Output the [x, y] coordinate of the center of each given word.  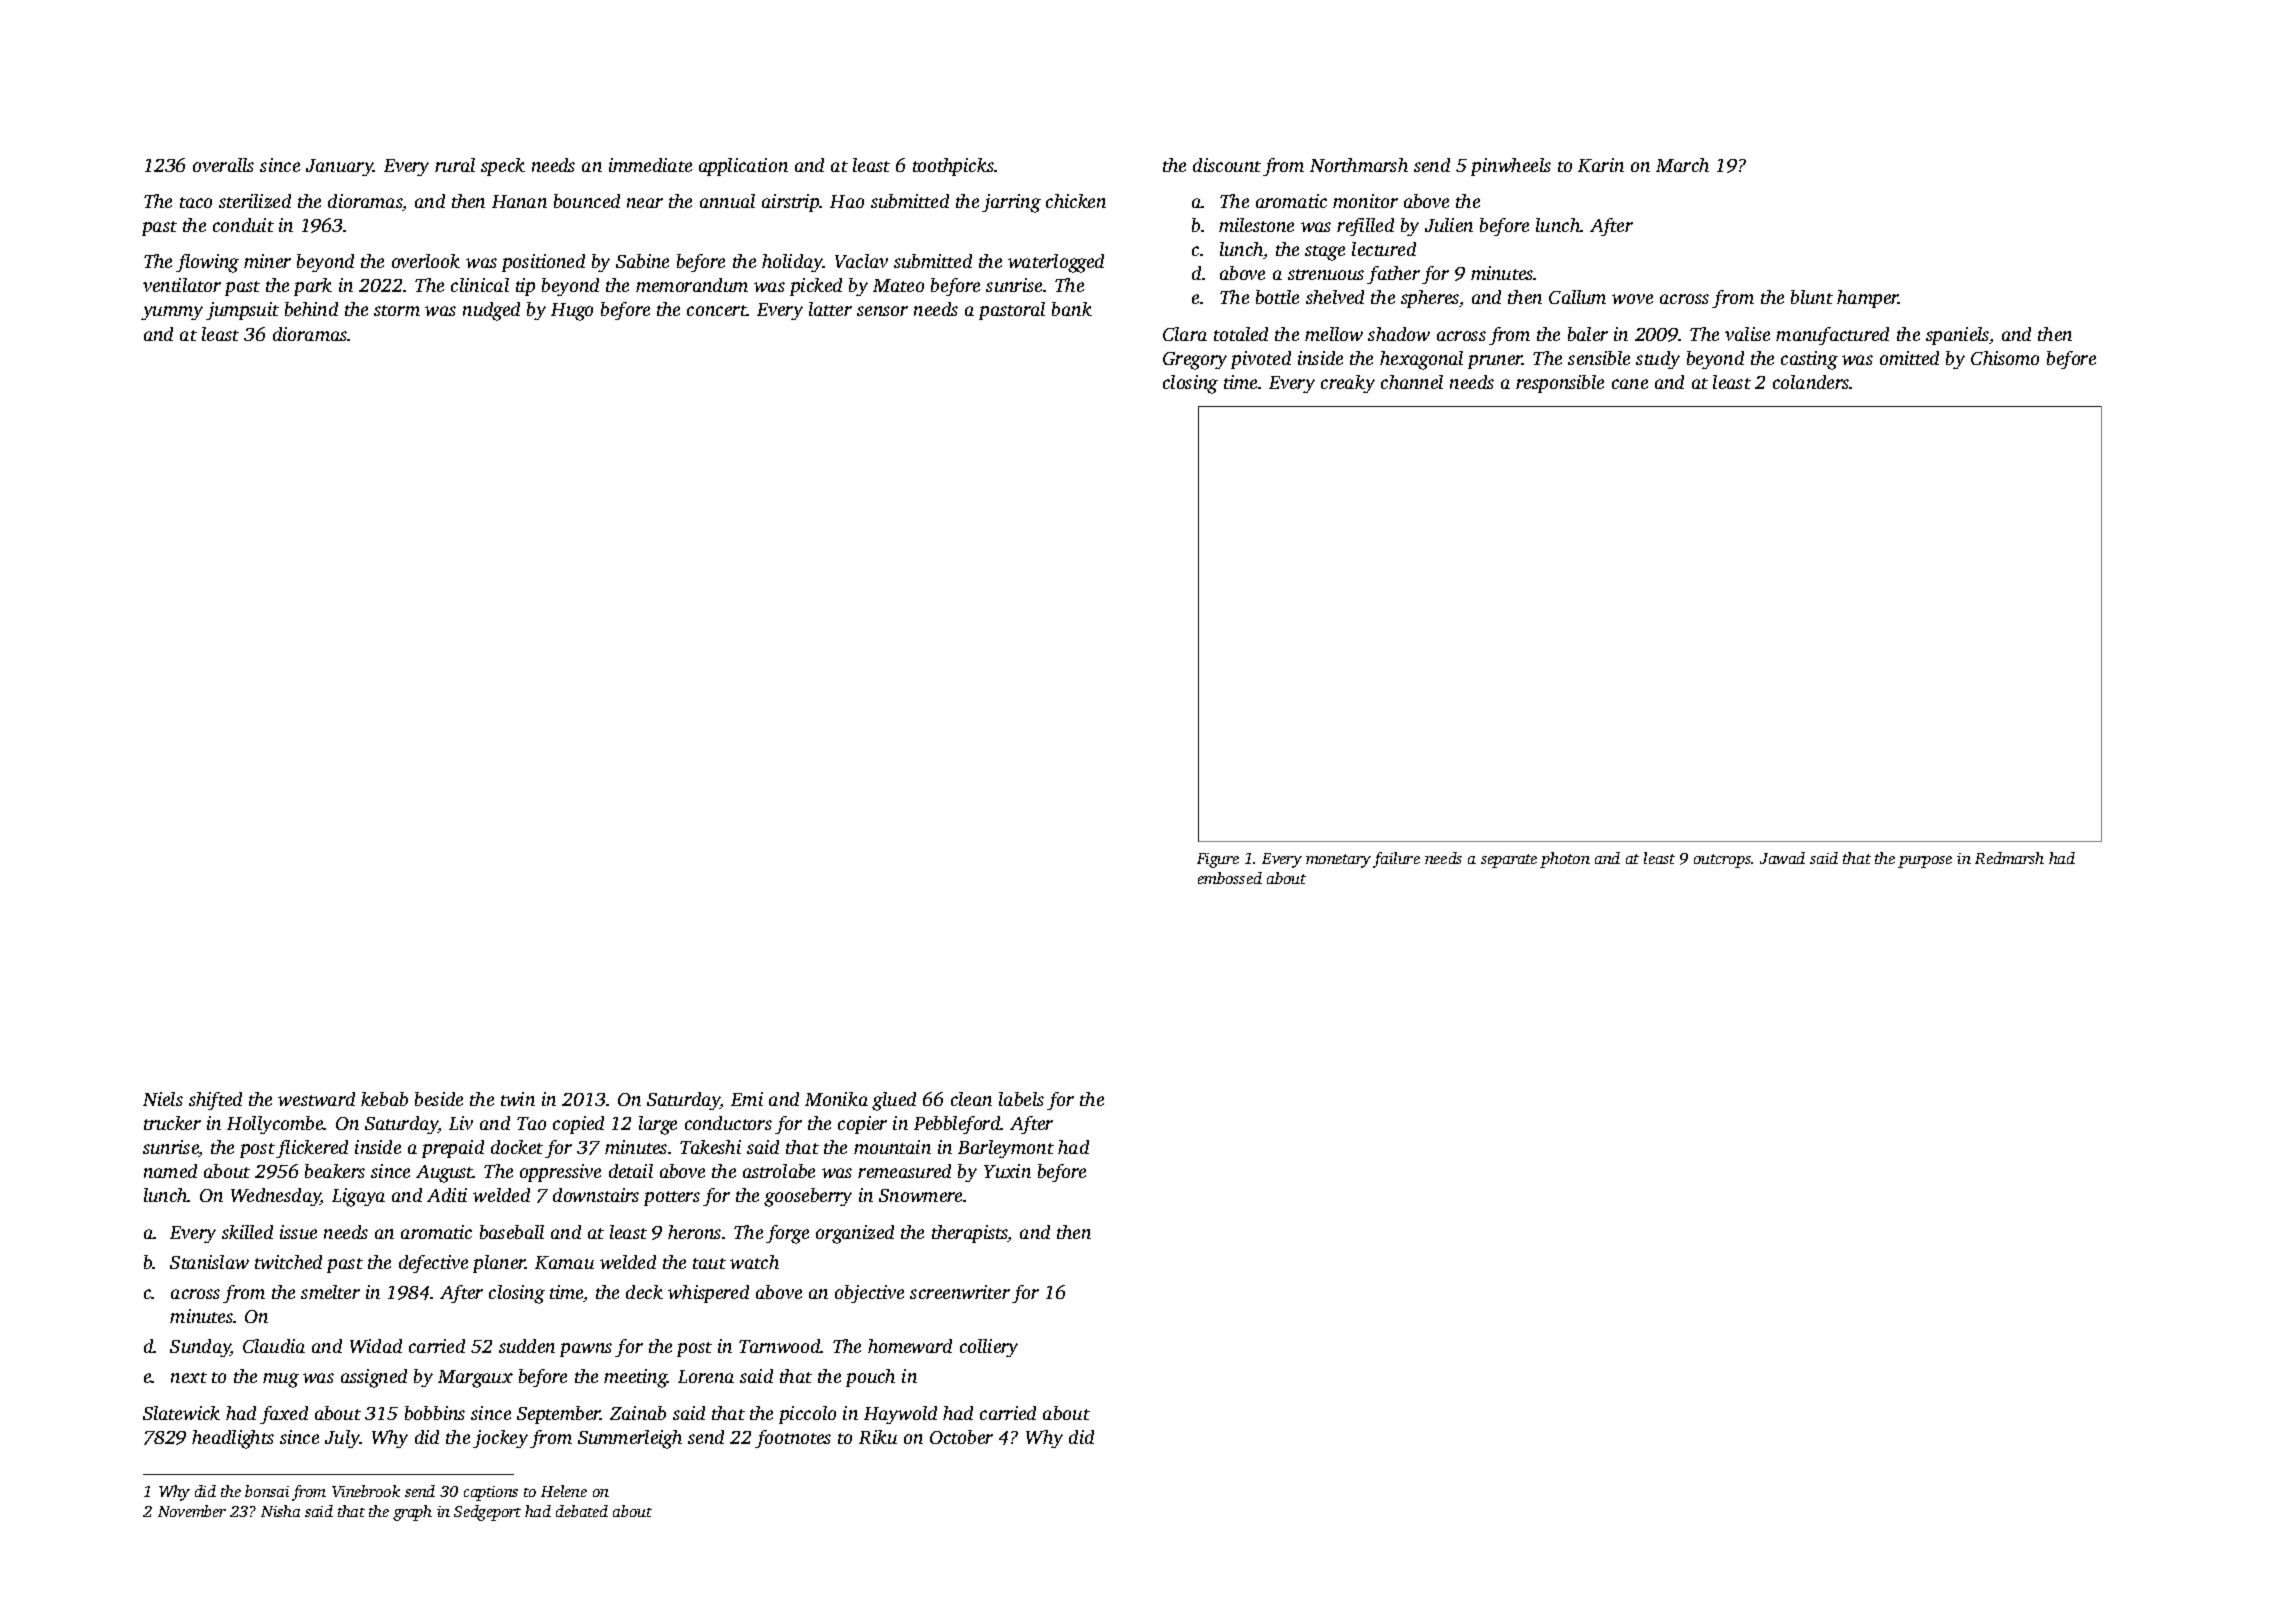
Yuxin [1007, 1171]
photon [1565, 860]
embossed [1230, 878]
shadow [1399, 334]
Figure [1218, 860]
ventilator [182, 285]
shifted [215, 1101]
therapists [970, 1234]
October [961, 1437]
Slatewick [181, 1413]
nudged [491, 311]
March [1682, 165]
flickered [312, 1149]
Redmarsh [2009, 858]
